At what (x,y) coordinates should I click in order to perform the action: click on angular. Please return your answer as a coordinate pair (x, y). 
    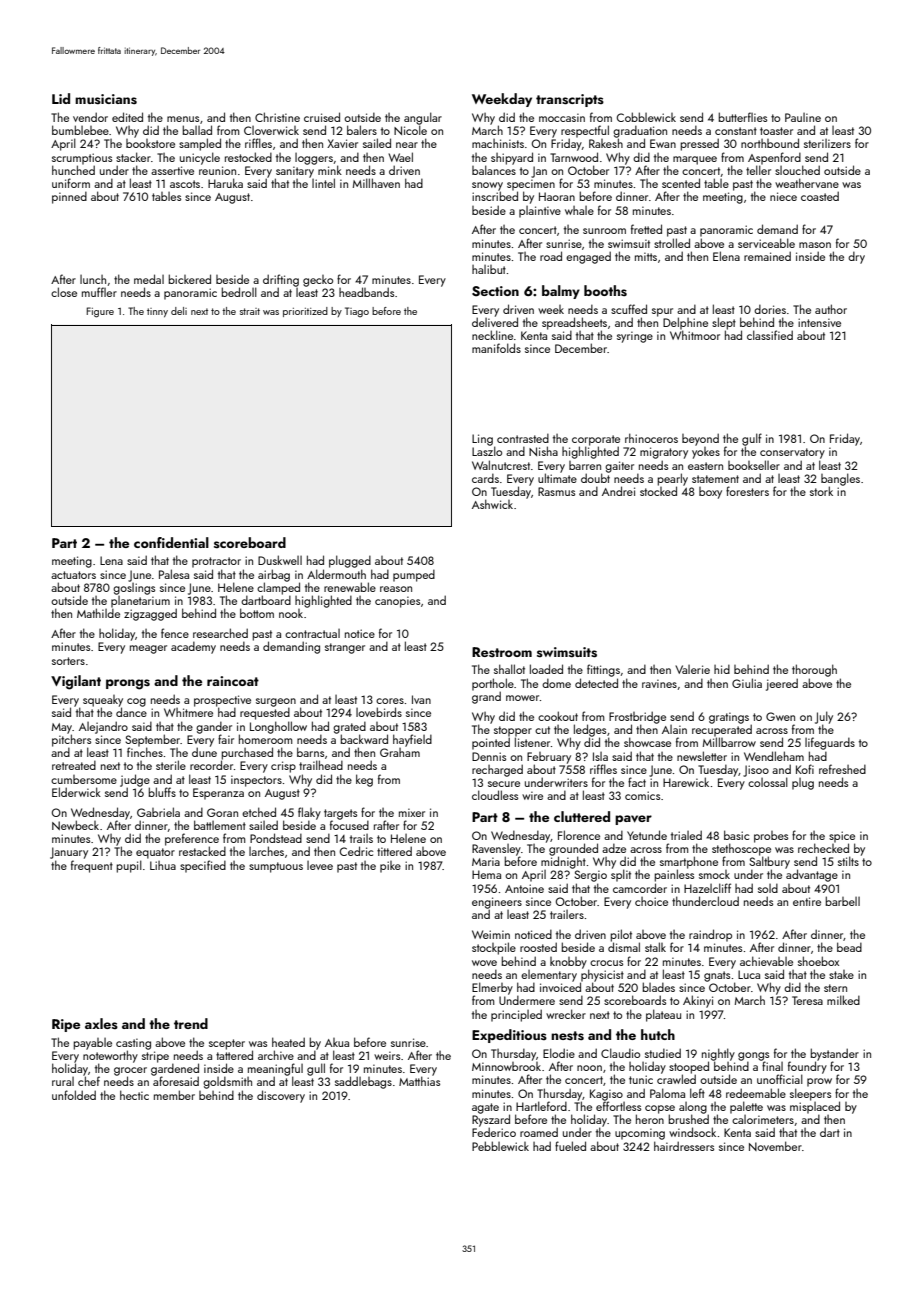
    Looking at the image, I should click on (423, 118).
